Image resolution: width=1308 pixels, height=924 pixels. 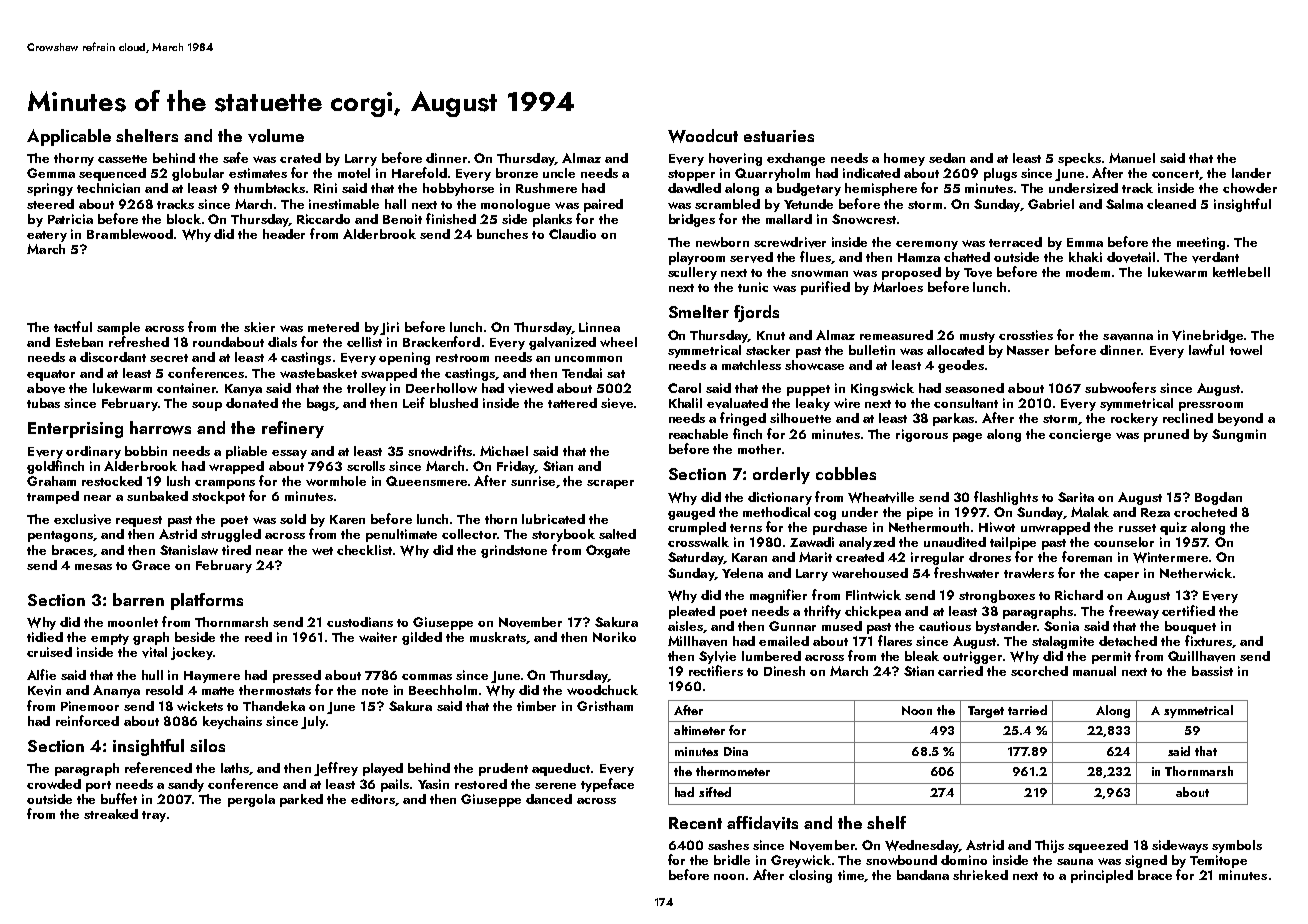 I want to click on tidied, so click(x=45, y=637).
